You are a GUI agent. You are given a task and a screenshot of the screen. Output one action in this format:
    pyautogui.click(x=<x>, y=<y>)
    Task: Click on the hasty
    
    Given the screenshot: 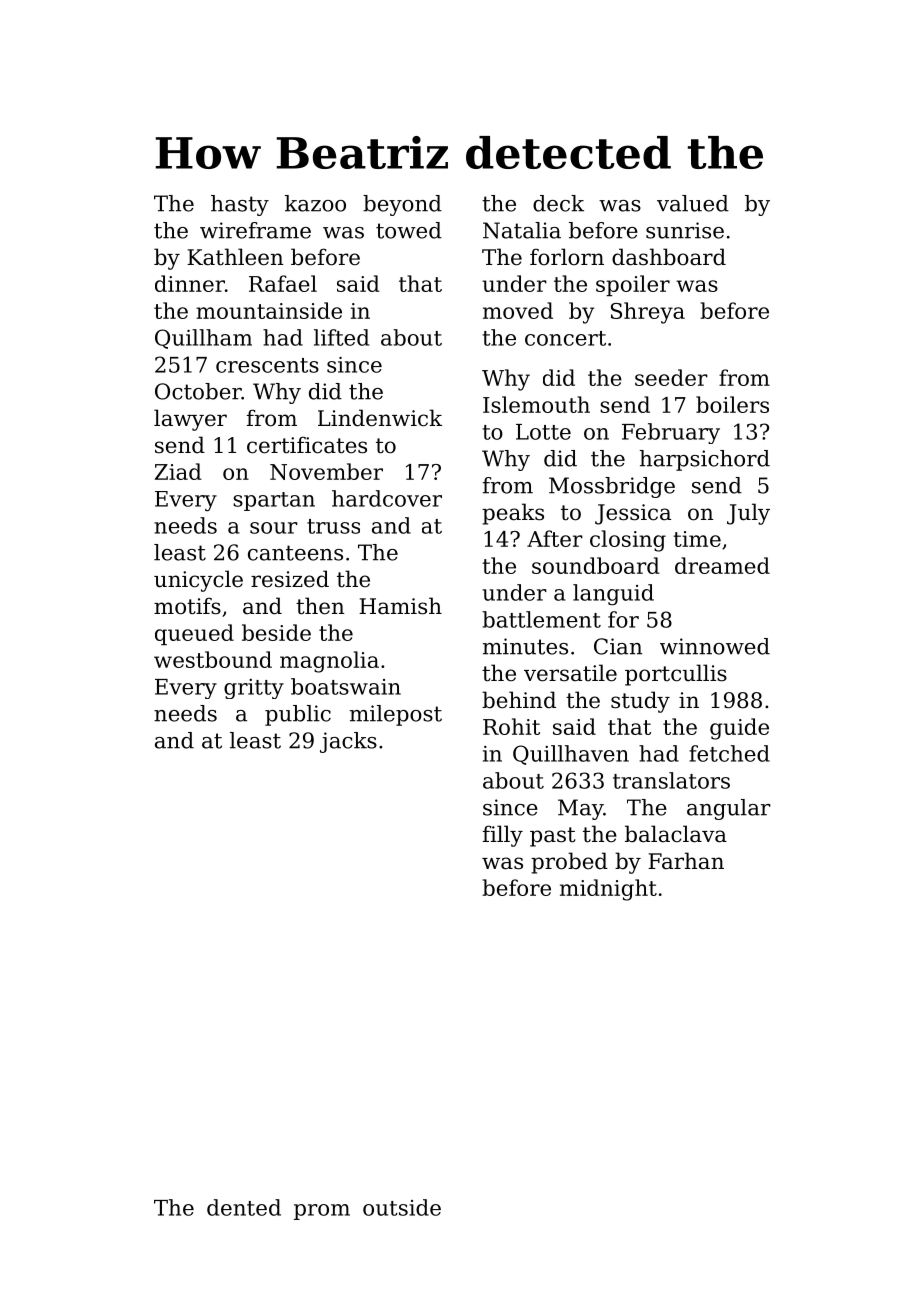 What is the action you would take?
    pyautogui.click(x=240, y=205)
